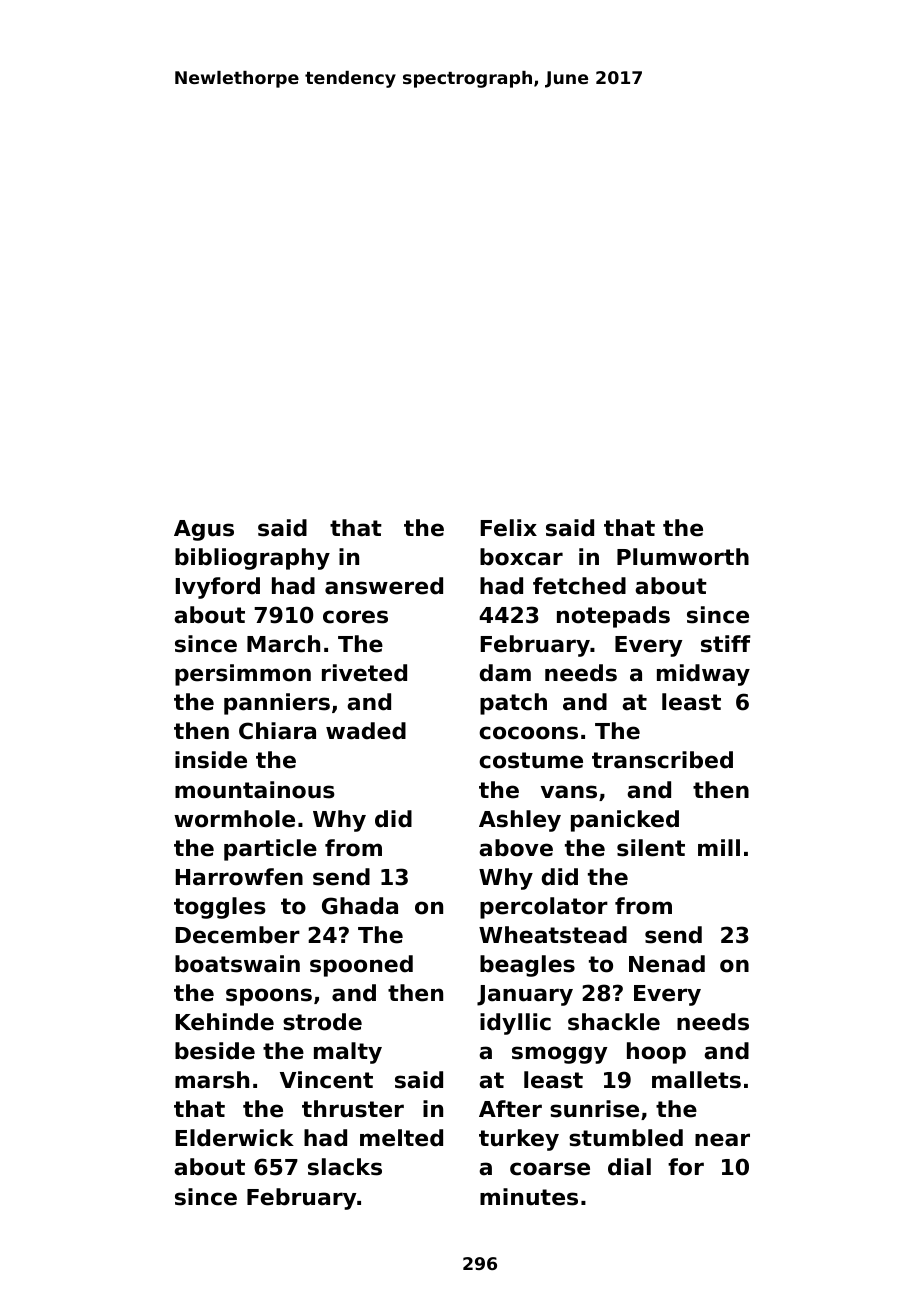 The height and width of the screenshot is (1311, 924). What do you see at coordinates (553, 935) in the screenshot?
I see `Wheatstead` at bounding box center [553, 935].
